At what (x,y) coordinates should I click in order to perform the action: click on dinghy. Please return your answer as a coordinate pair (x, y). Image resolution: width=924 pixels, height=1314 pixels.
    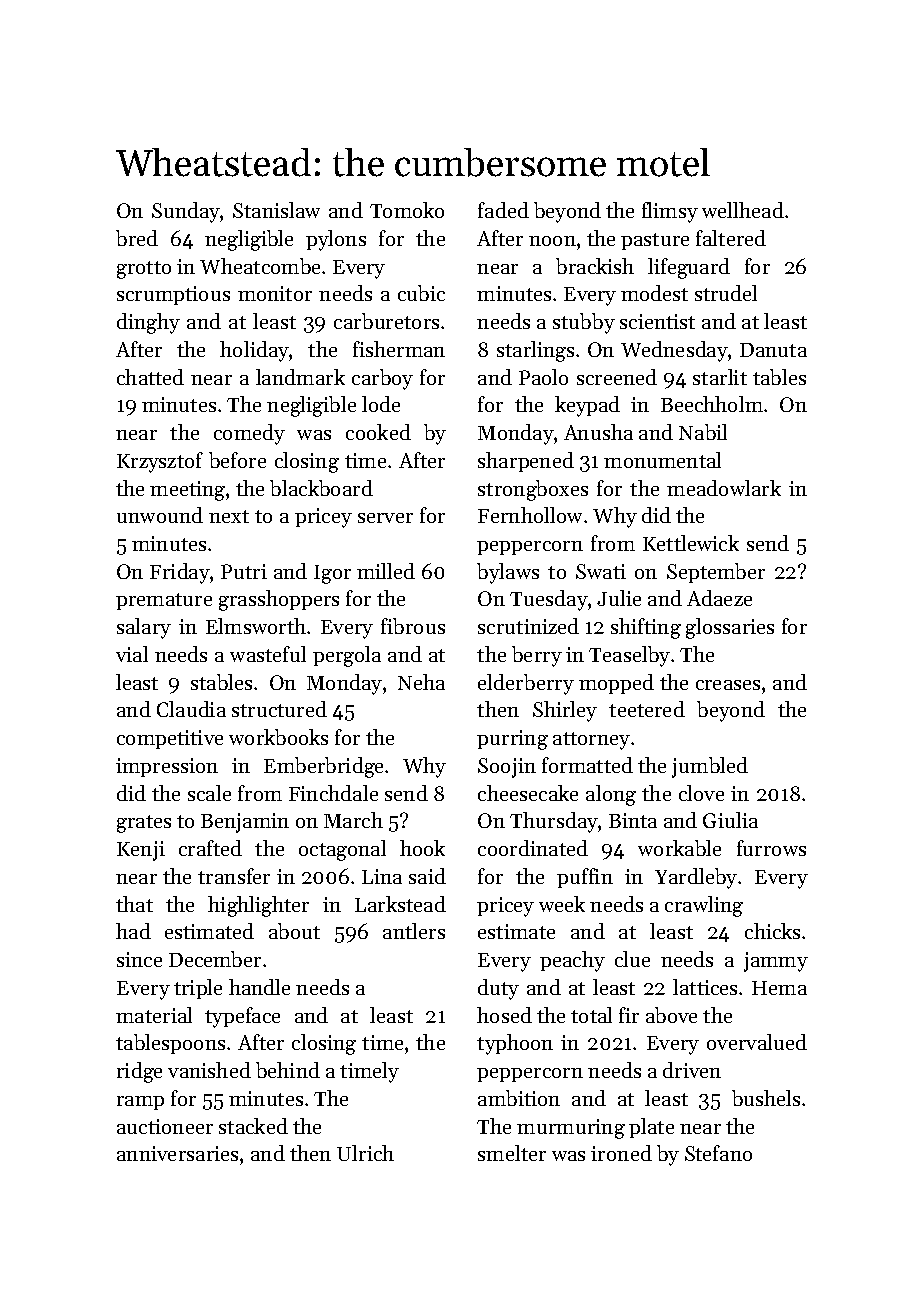
    Looking at the image, I should click on (148, 323).
